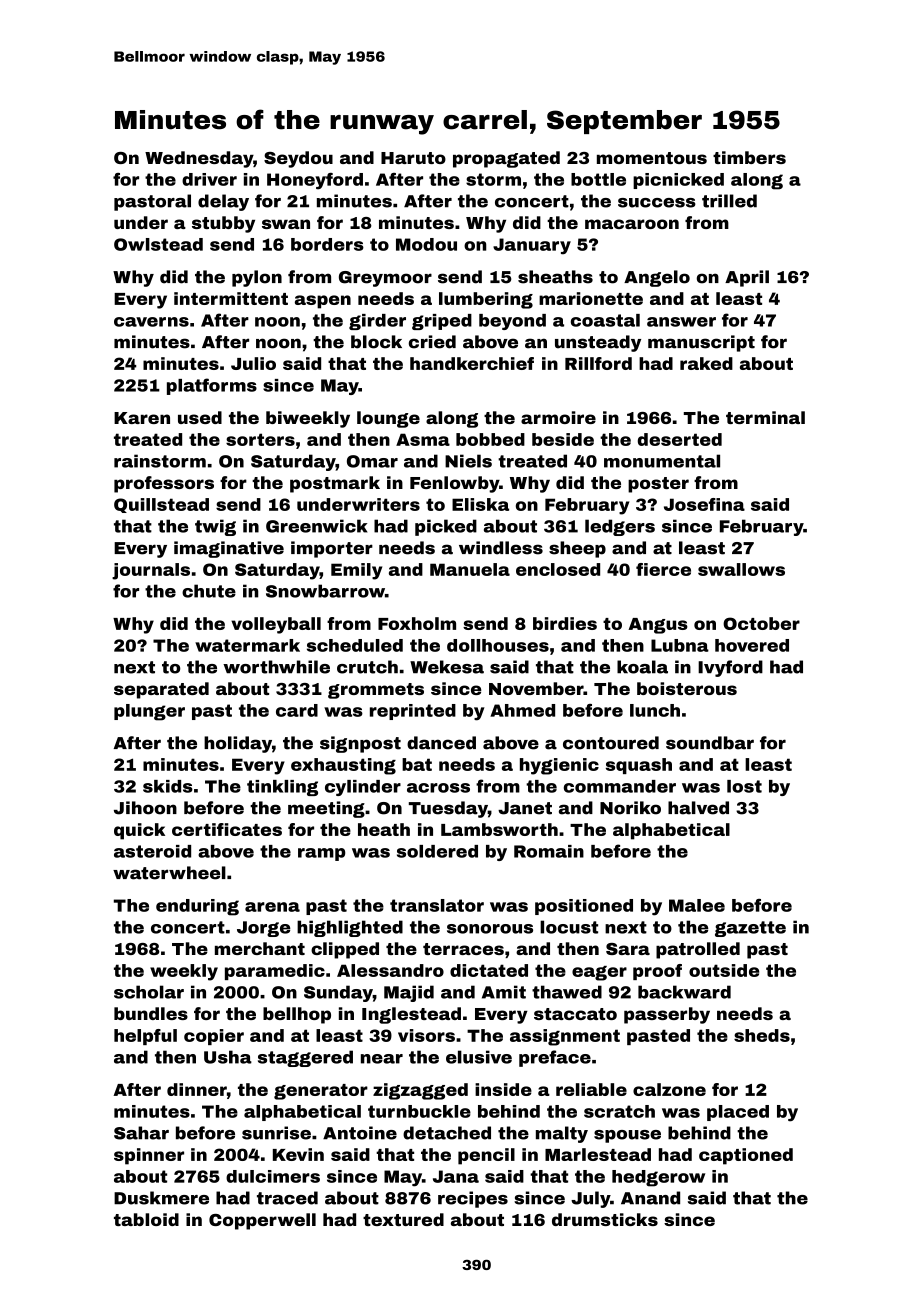 The width and height of the screenshot is (924, 1308). I want to click on terminal, so click(765, 417).
